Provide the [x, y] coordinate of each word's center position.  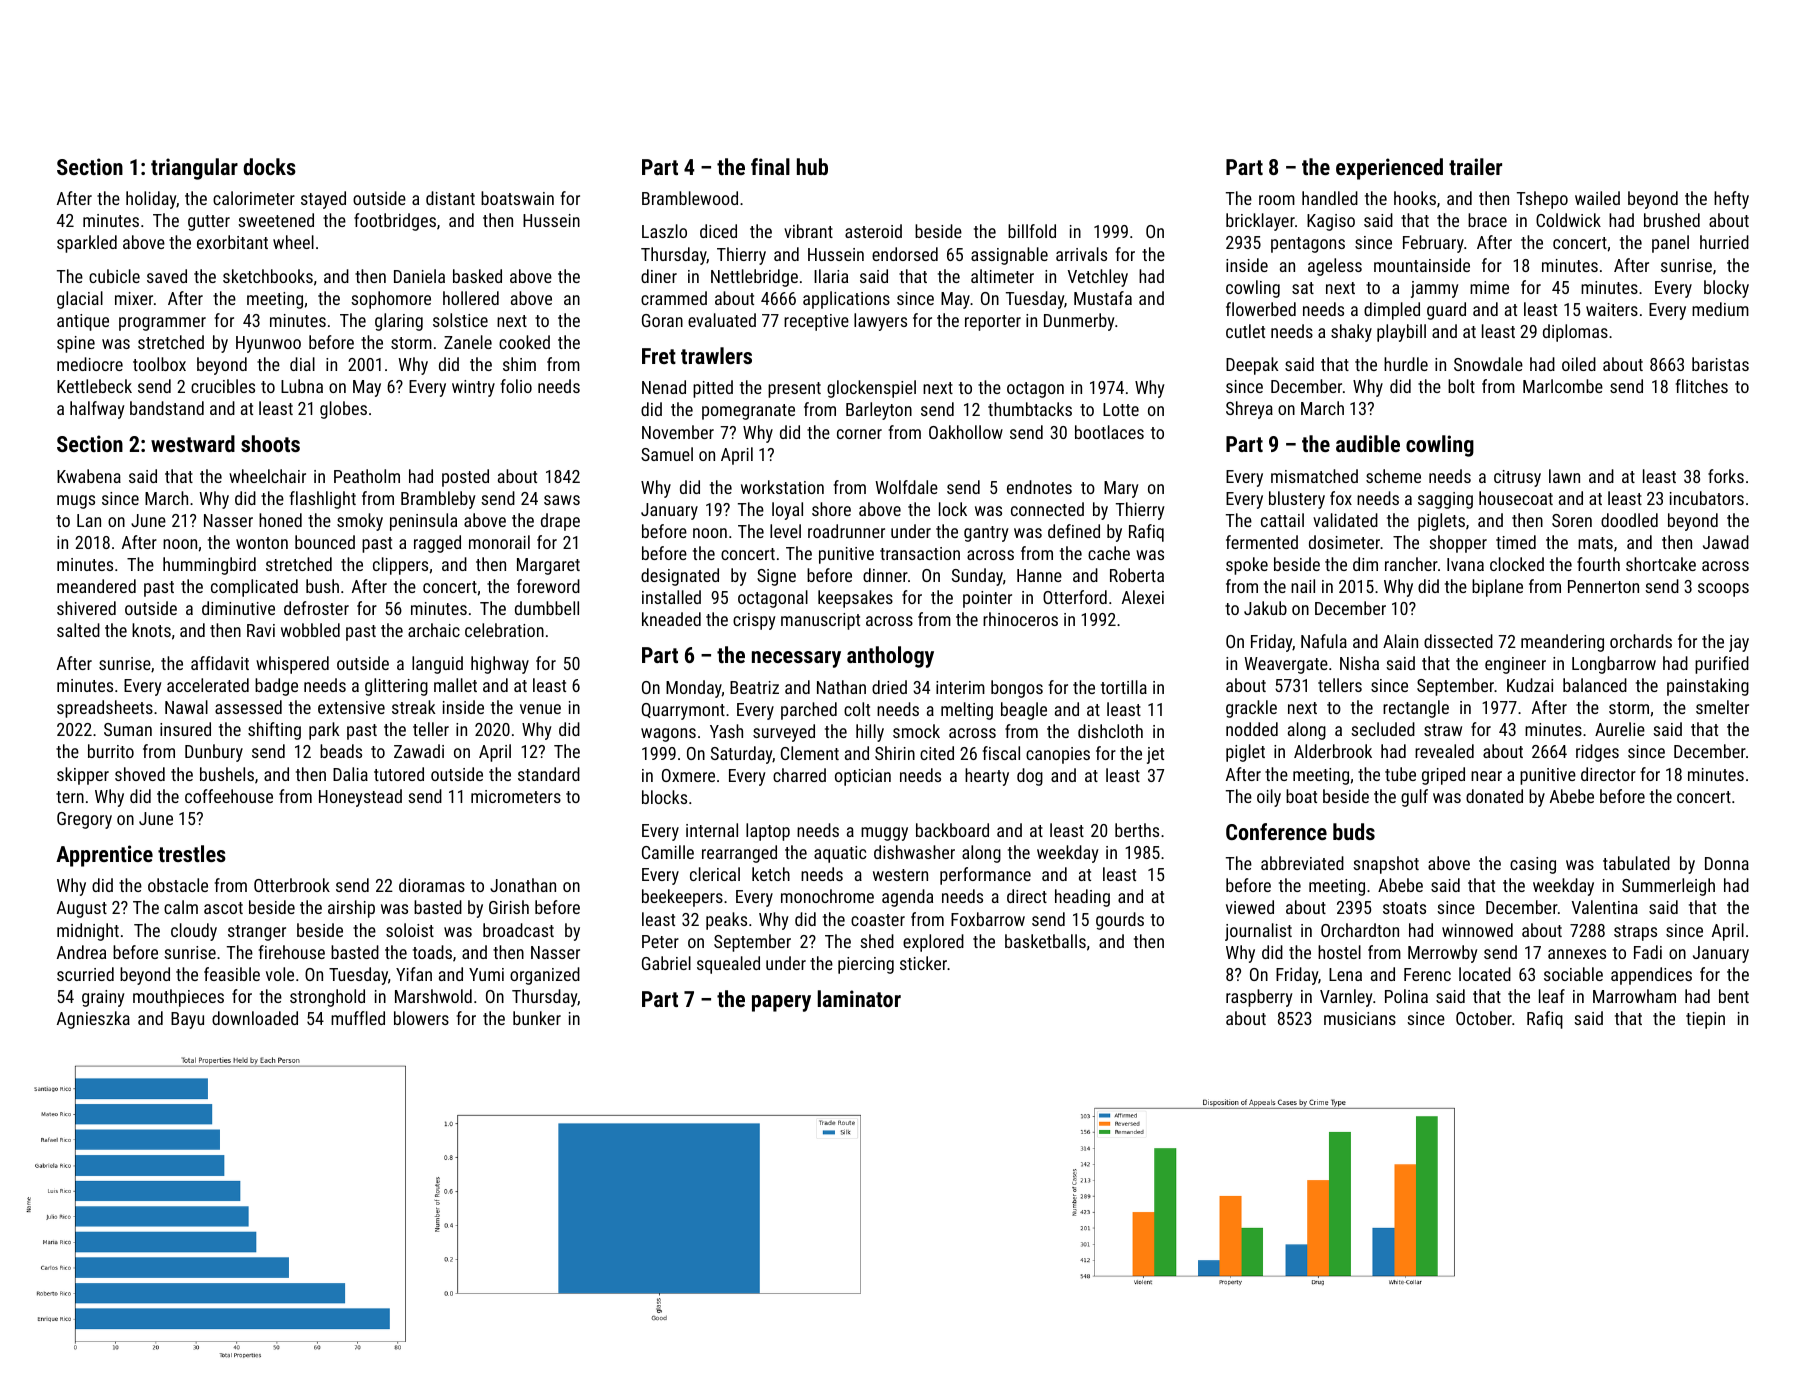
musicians [1360, 1018]
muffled [358, 1018]
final [770, 166]
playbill [1401, 333]
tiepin [1705, 1020]
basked [477, 276]
